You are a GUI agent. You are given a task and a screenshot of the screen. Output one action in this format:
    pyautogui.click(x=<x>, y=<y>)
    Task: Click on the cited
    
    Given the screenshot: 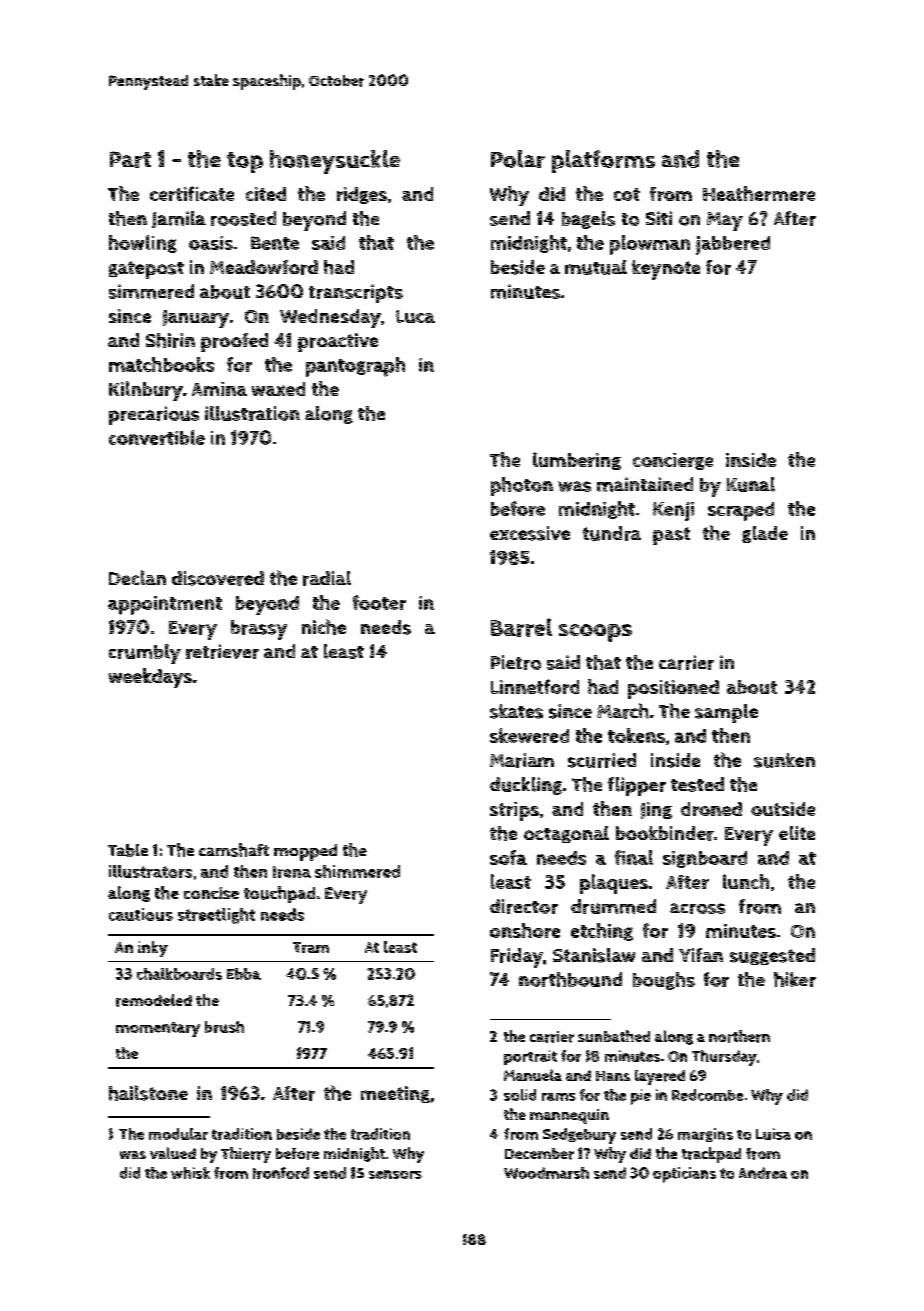 What is the action you would take?
    pyautogui.click(x=266, y=194)
